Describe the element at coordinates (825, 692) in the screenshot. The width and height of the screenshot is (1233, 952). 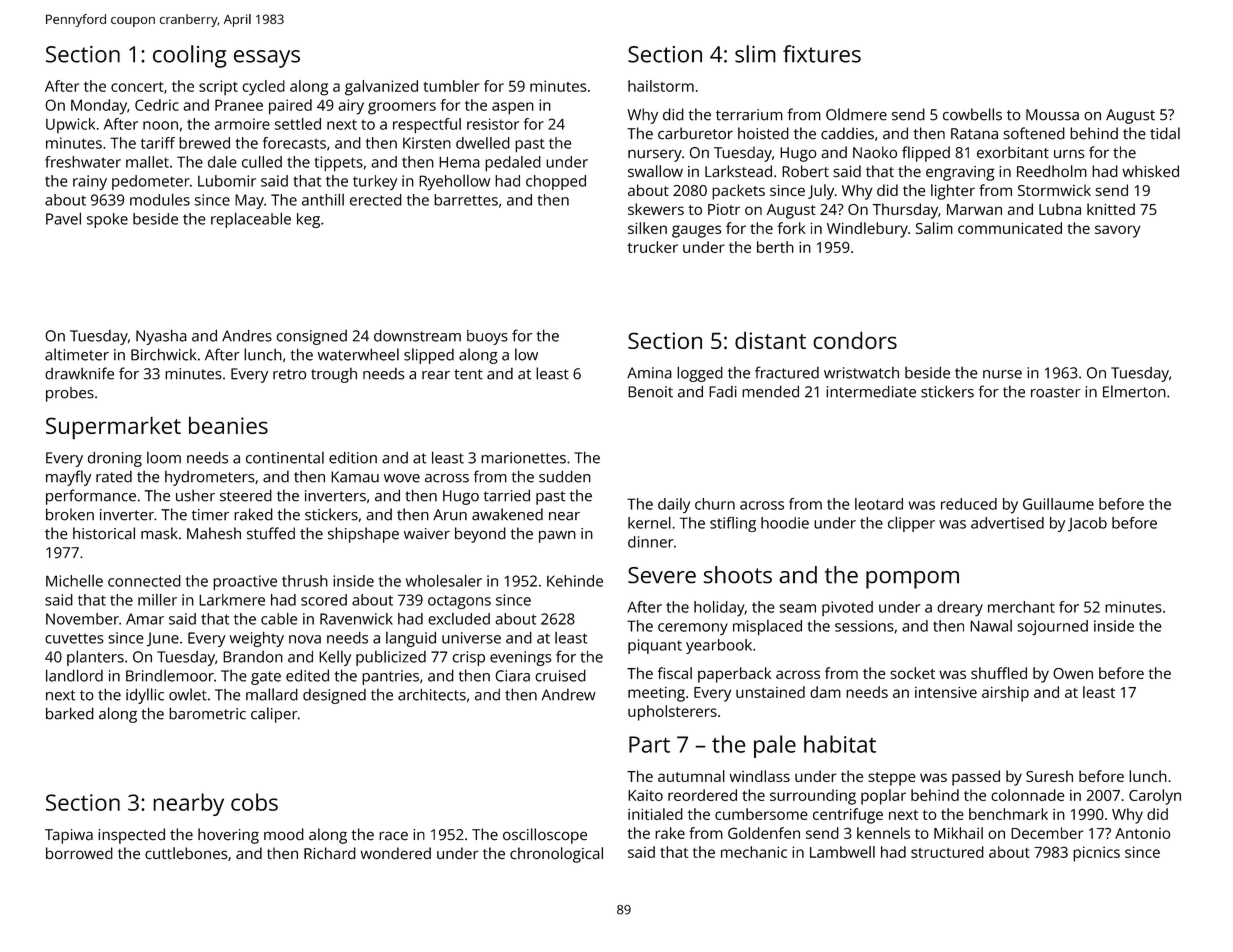
I see `dam` at that location.
